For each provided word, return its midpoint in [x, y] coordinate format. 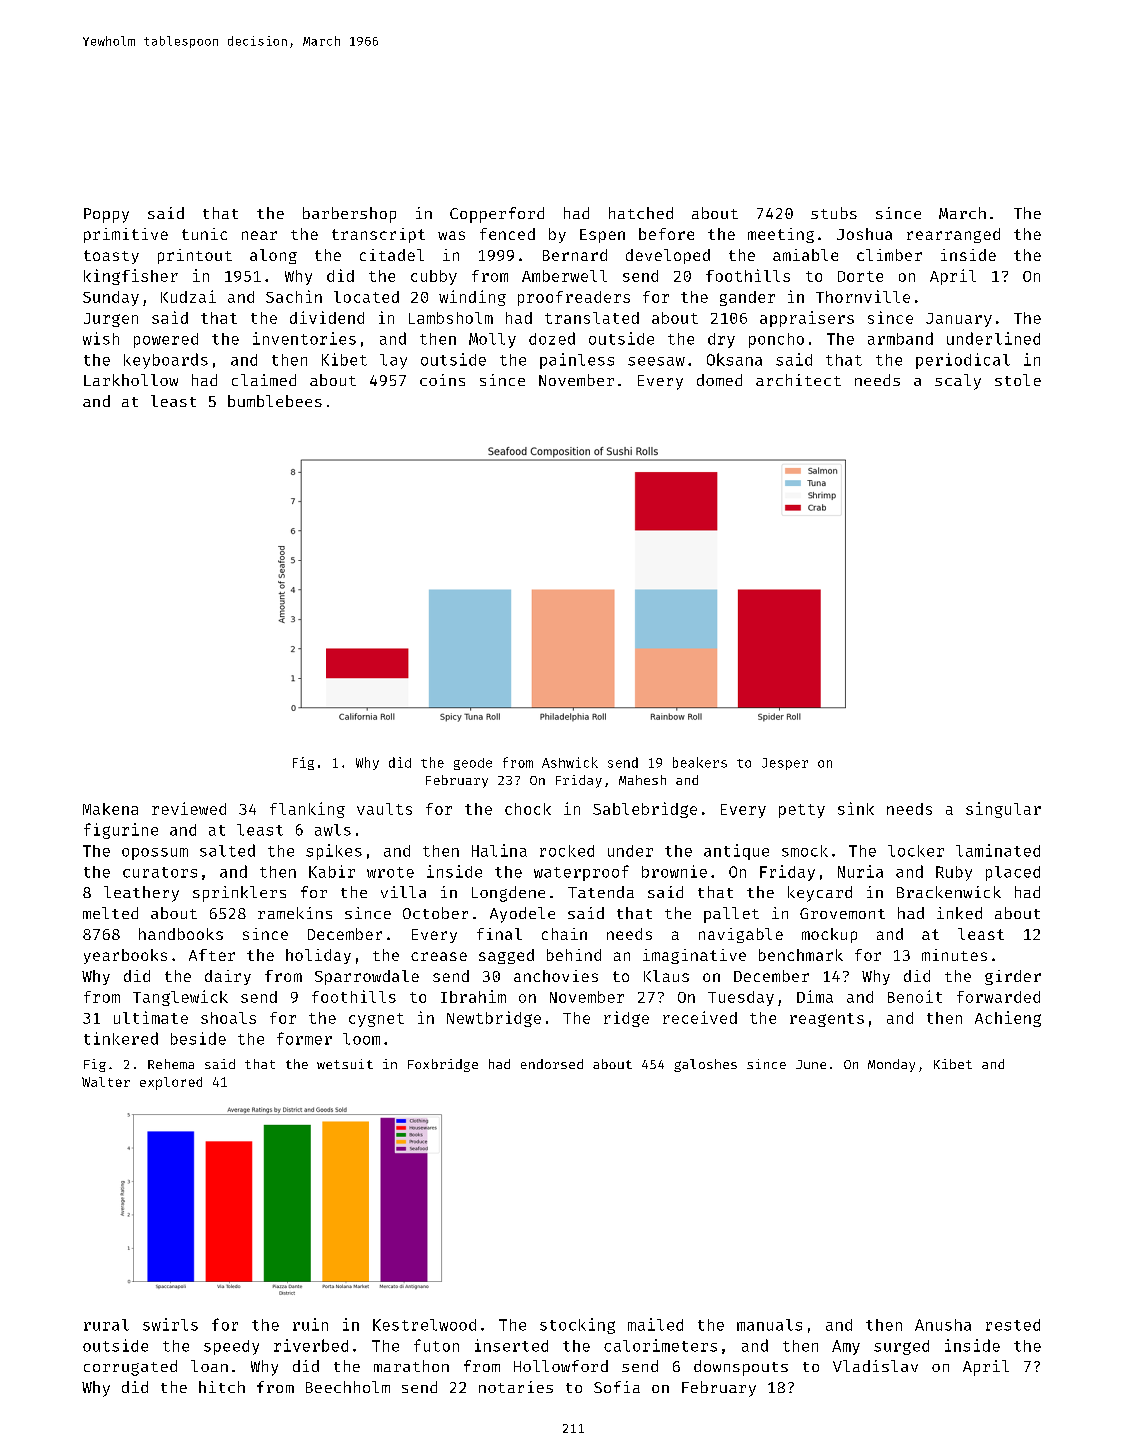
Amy [846, 1347]
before [666, 234]
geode [473, 764]
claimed [264, 380]
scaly [958, 382]
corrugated [130, 1368]
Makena [110, 809]
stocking [577, 1326]
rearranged [953, 235]
